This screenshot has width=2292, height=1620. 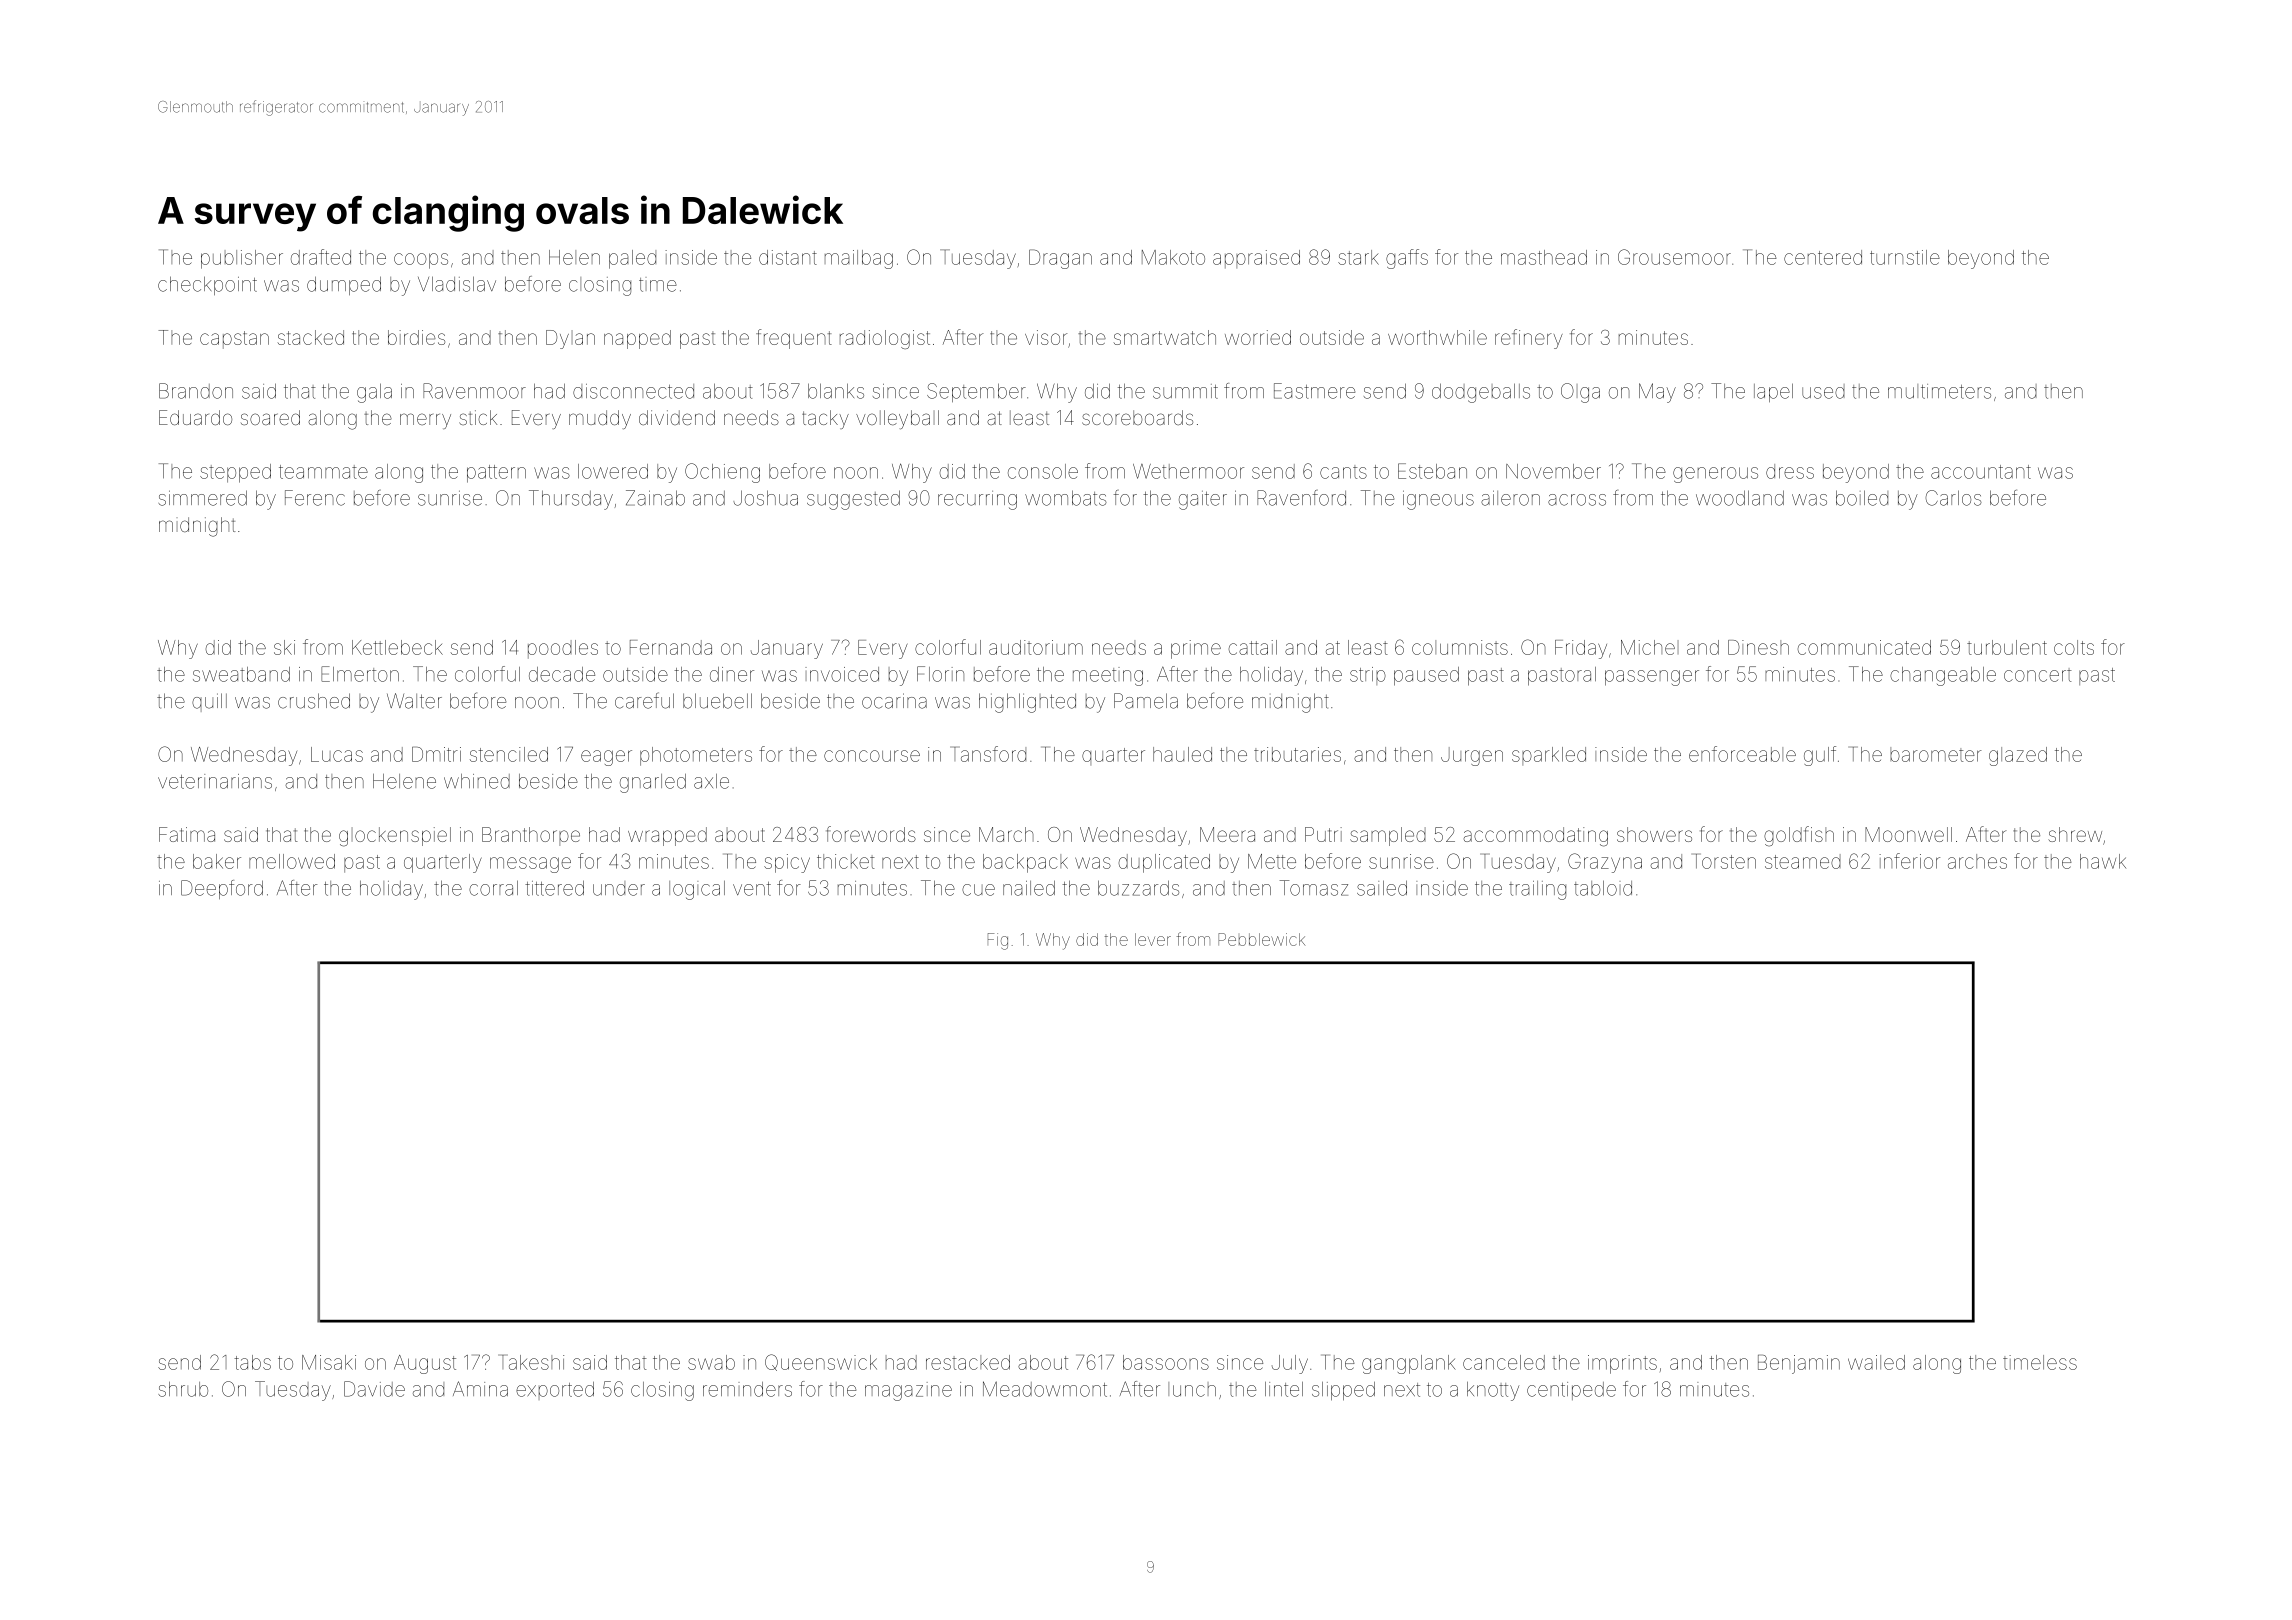 What do you see at coordinates (1823, 257) in the screenshot?
I see `centered` at bounding box center [1823, 257].
